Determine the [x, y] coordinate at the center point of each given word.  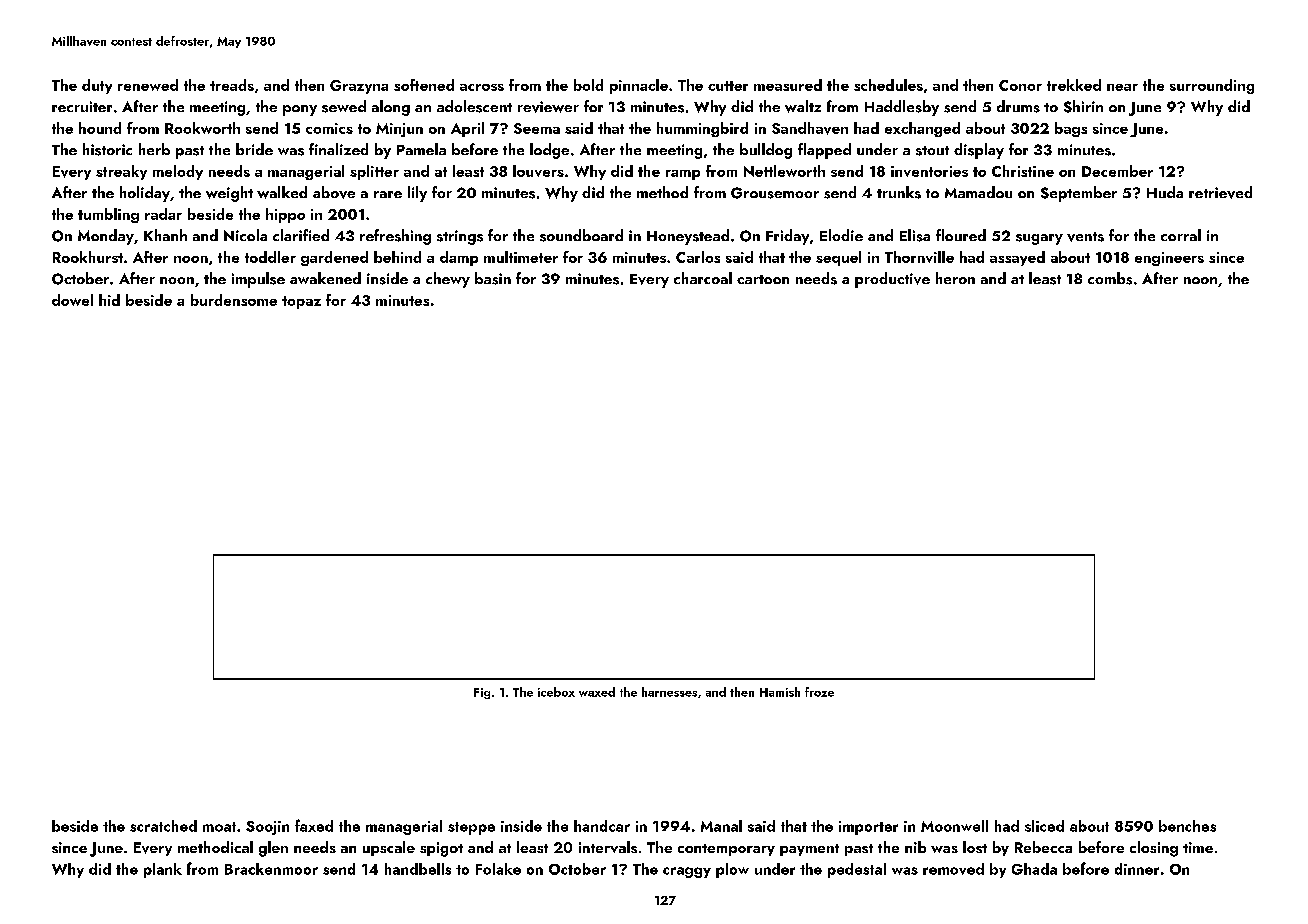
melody [178, 172]
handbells [418, 869]
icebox [556, 692]
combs [1110, 278]
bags [1071, 129]
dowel [72, 300]
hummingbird [702, 129]
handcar [602, 826]
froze [819, 692]
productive [892, 280]
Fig [482, 693]
